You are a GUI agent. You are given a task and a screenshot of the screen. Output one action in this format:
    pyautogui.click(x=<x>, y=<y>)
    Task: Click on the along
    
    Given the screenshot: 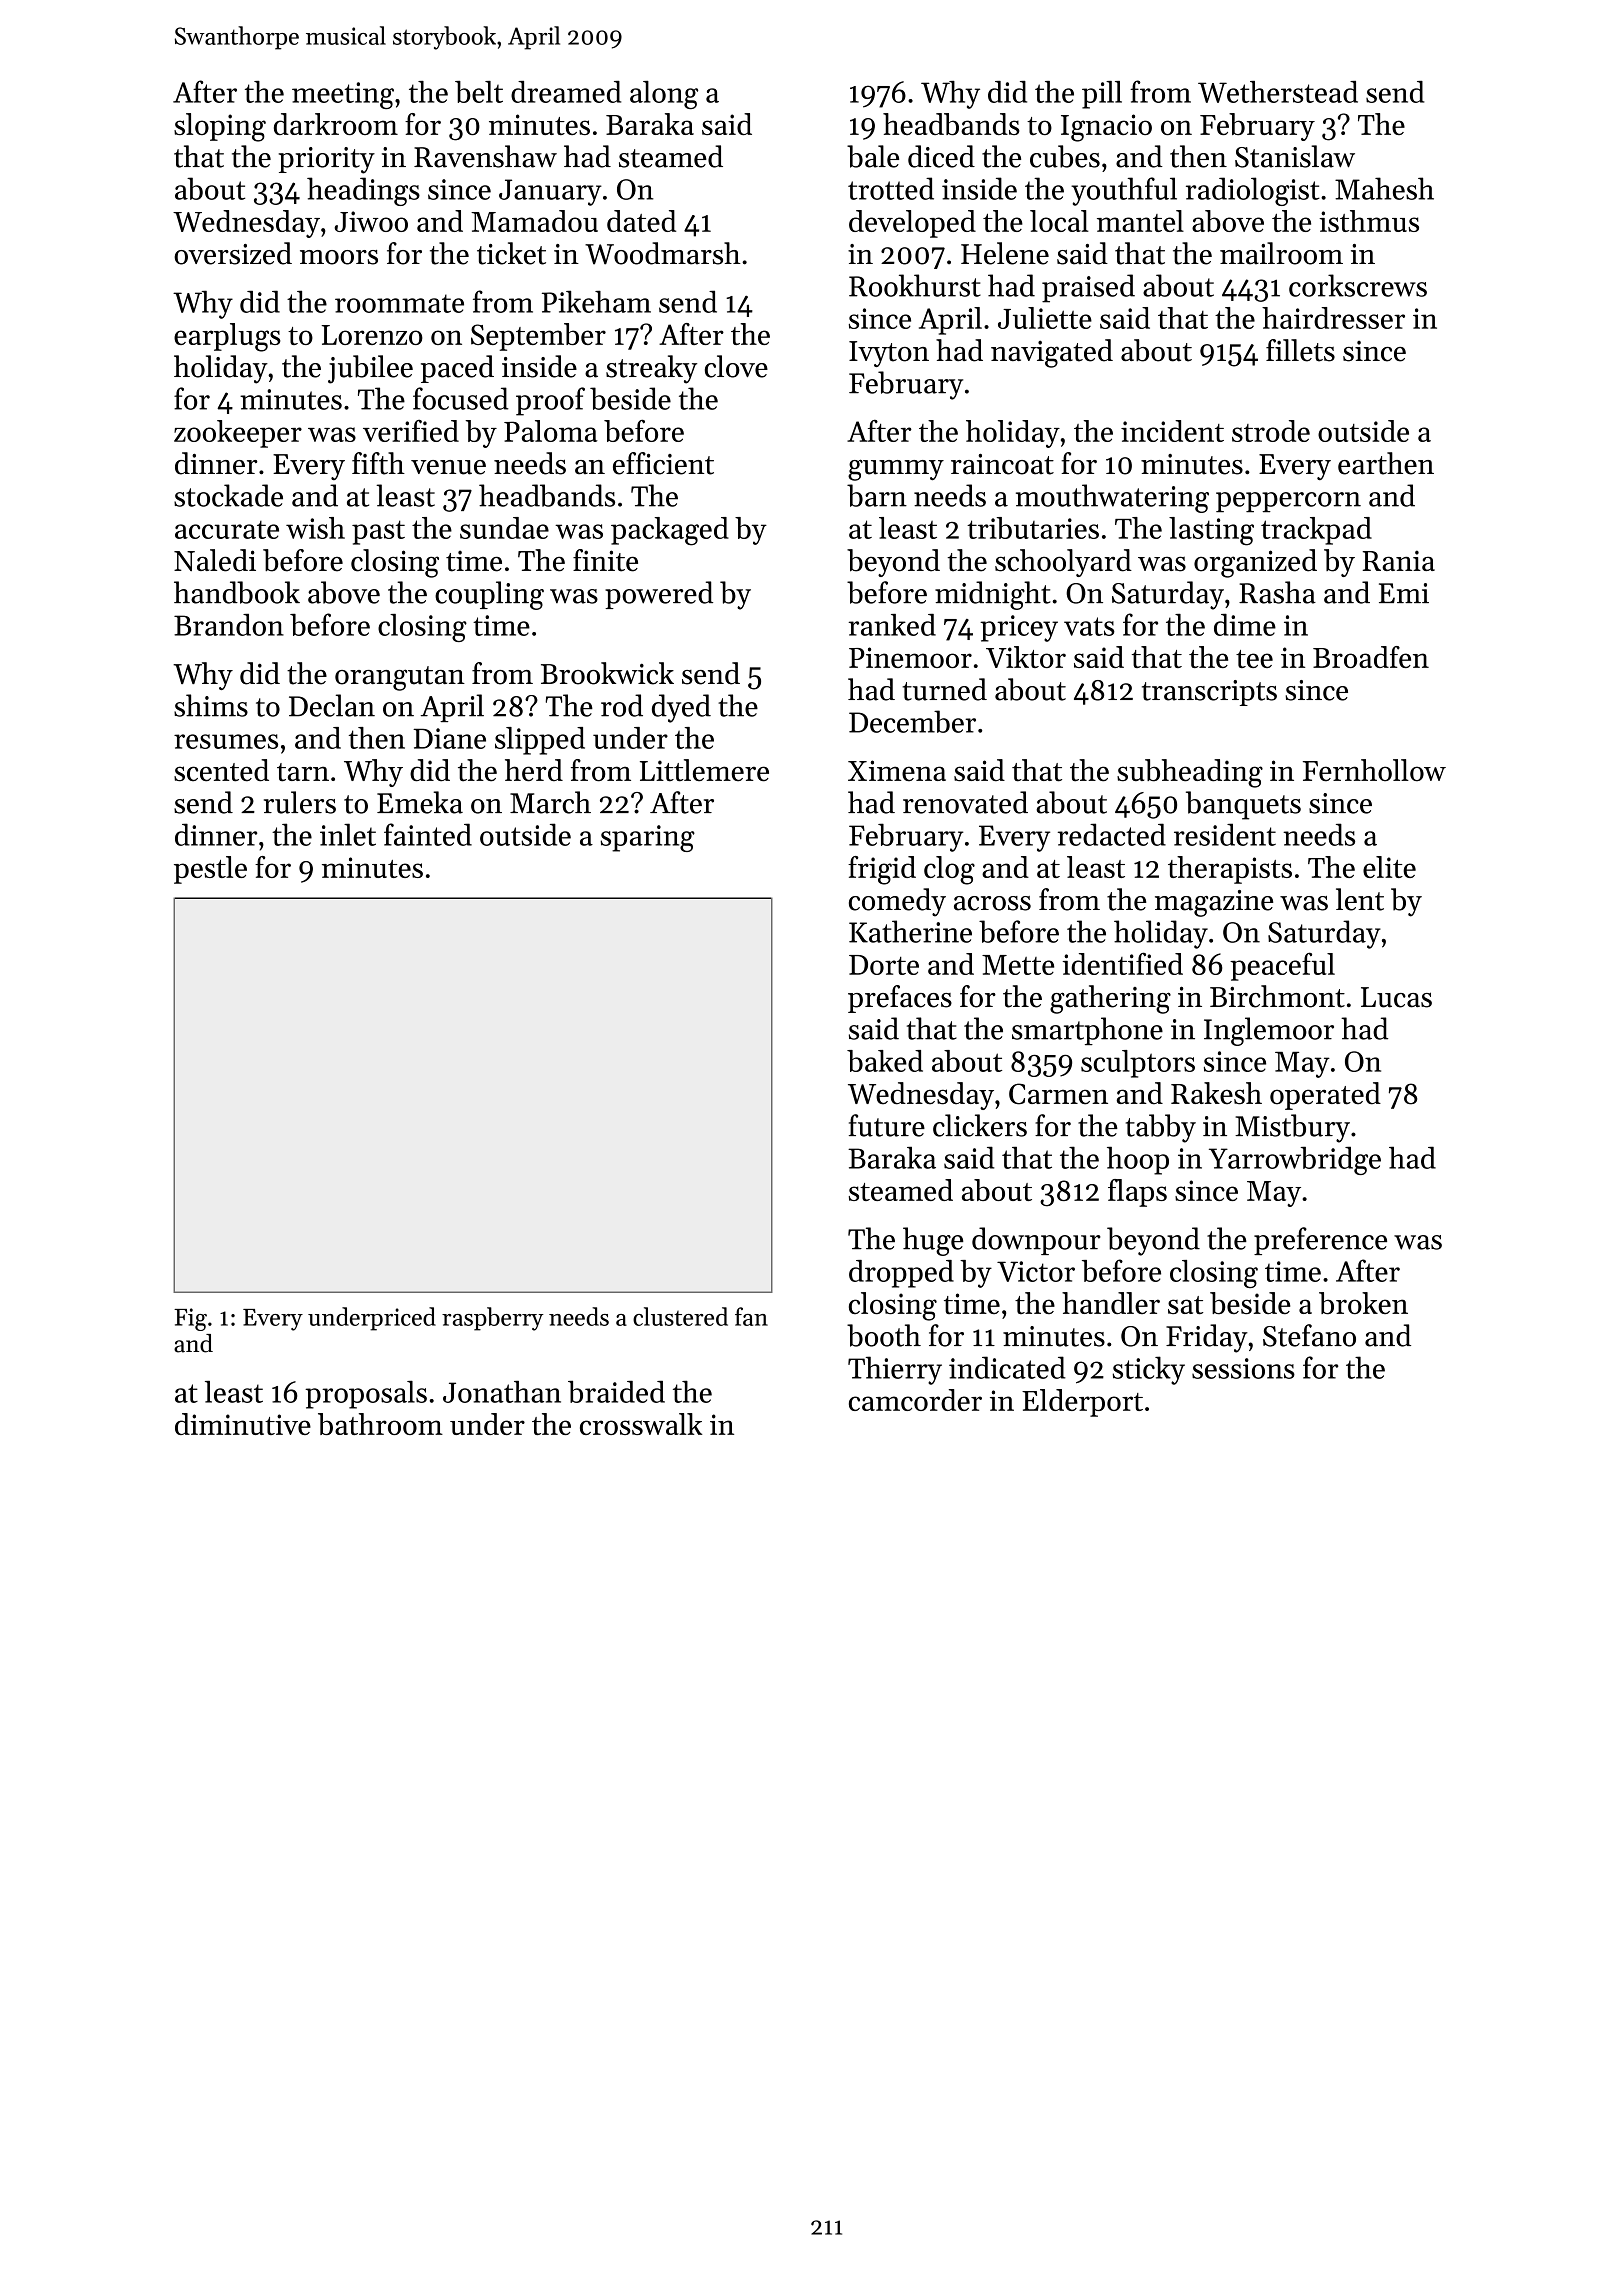 What is the action you would take?
    pyautogui.click(x=664, y=95)
